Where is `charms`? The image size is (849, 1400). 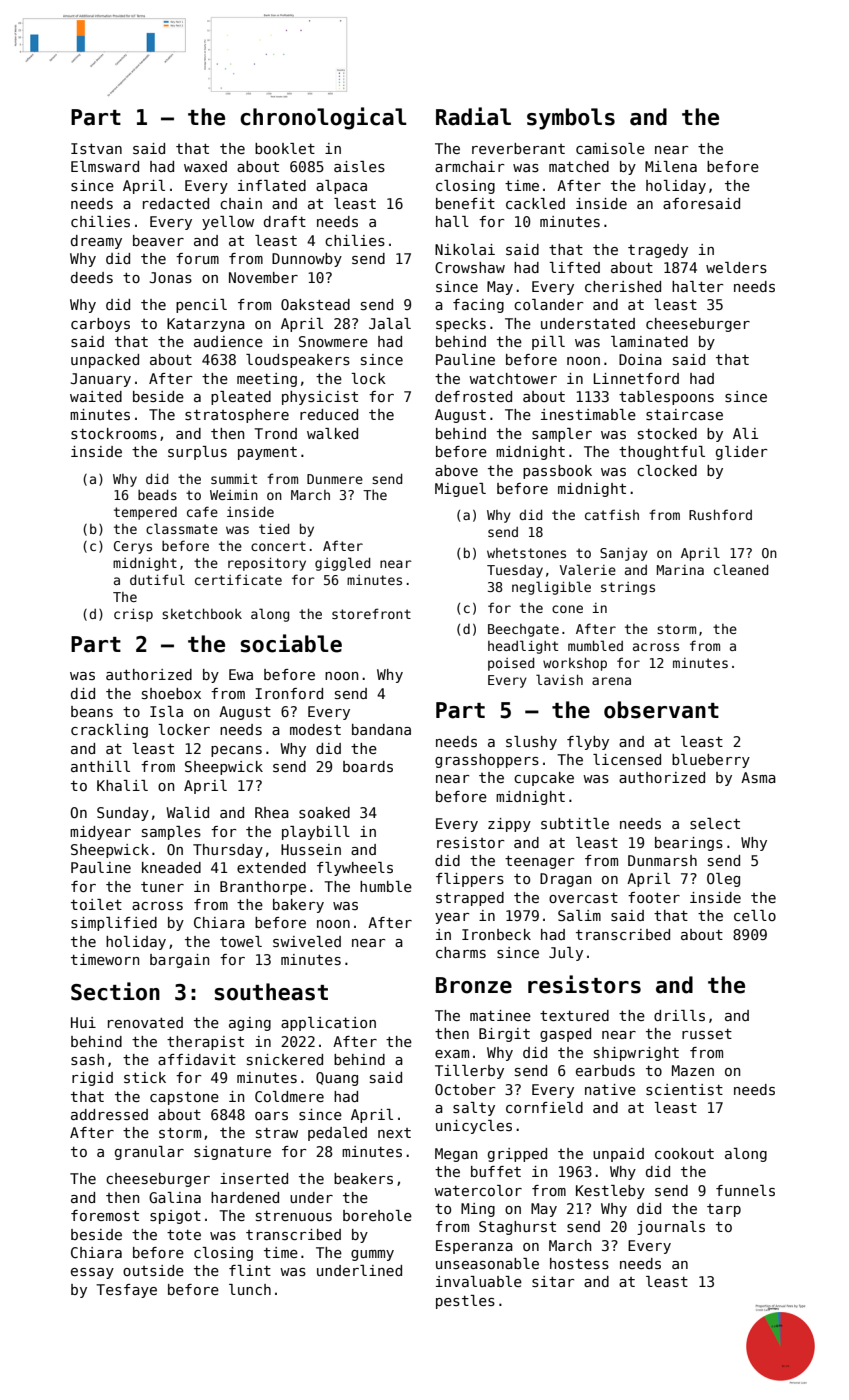 charms is located at coordinates (461, 952).
